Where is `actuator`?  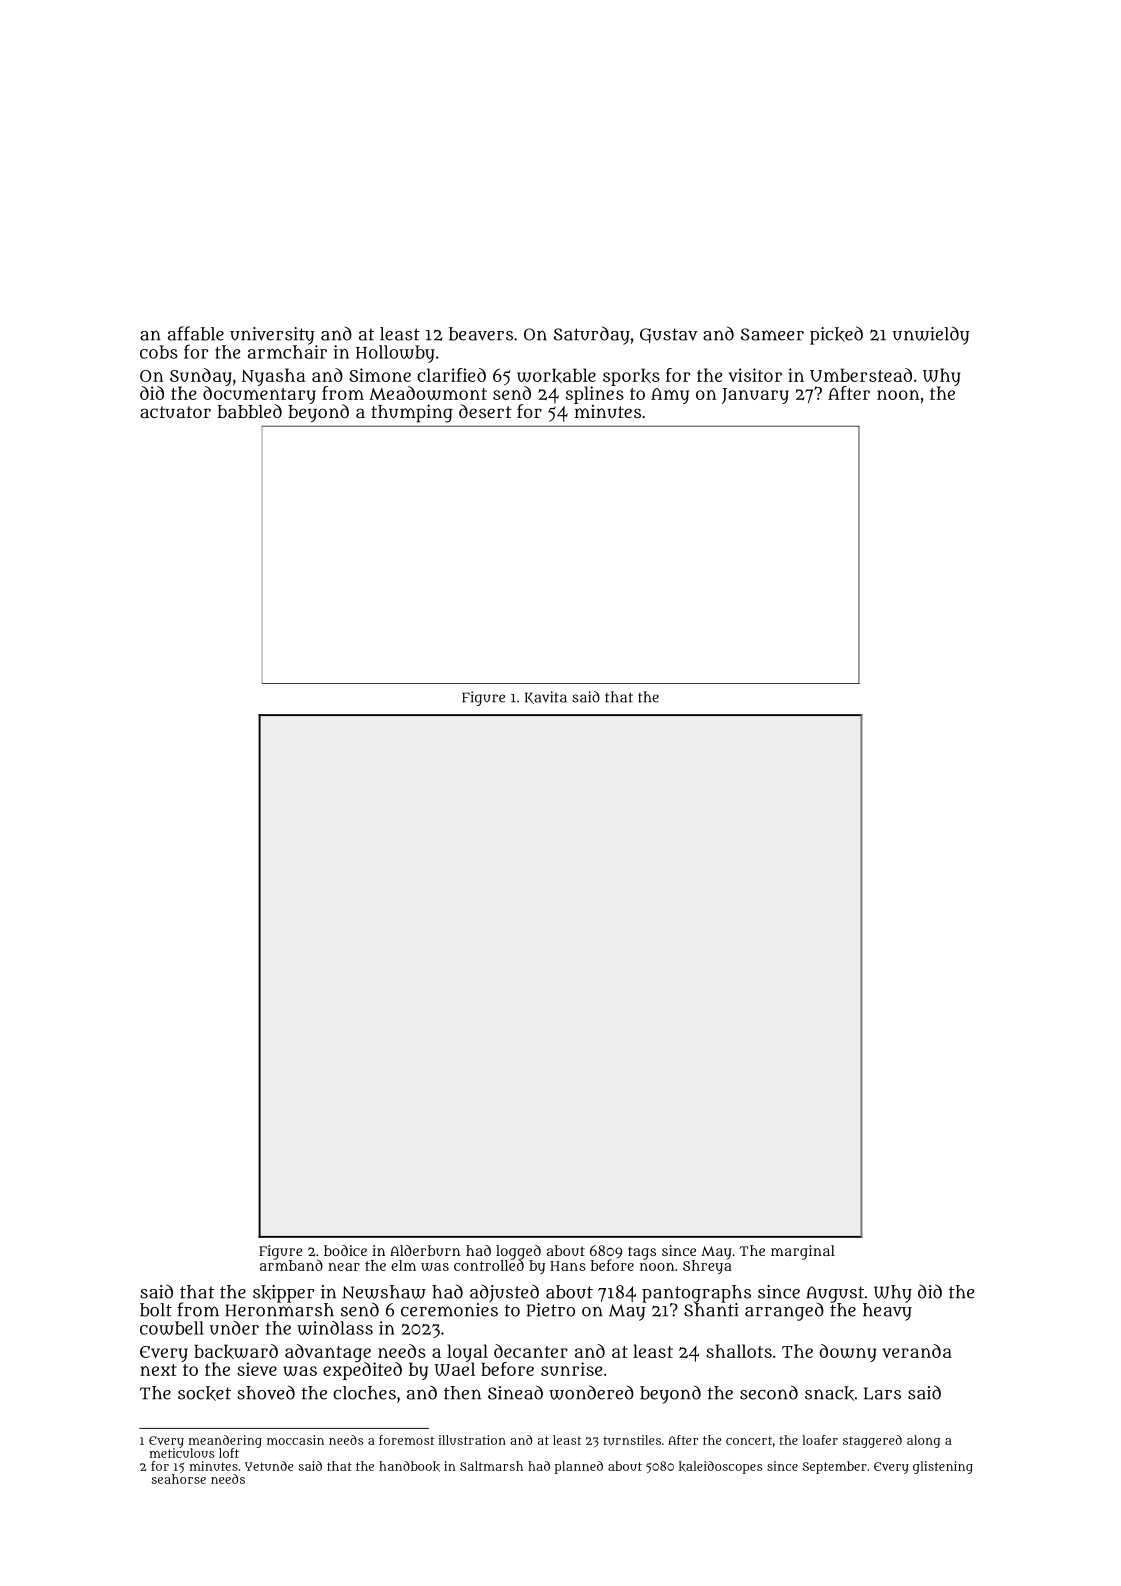
actuator is located at coordinates (175, 412).
